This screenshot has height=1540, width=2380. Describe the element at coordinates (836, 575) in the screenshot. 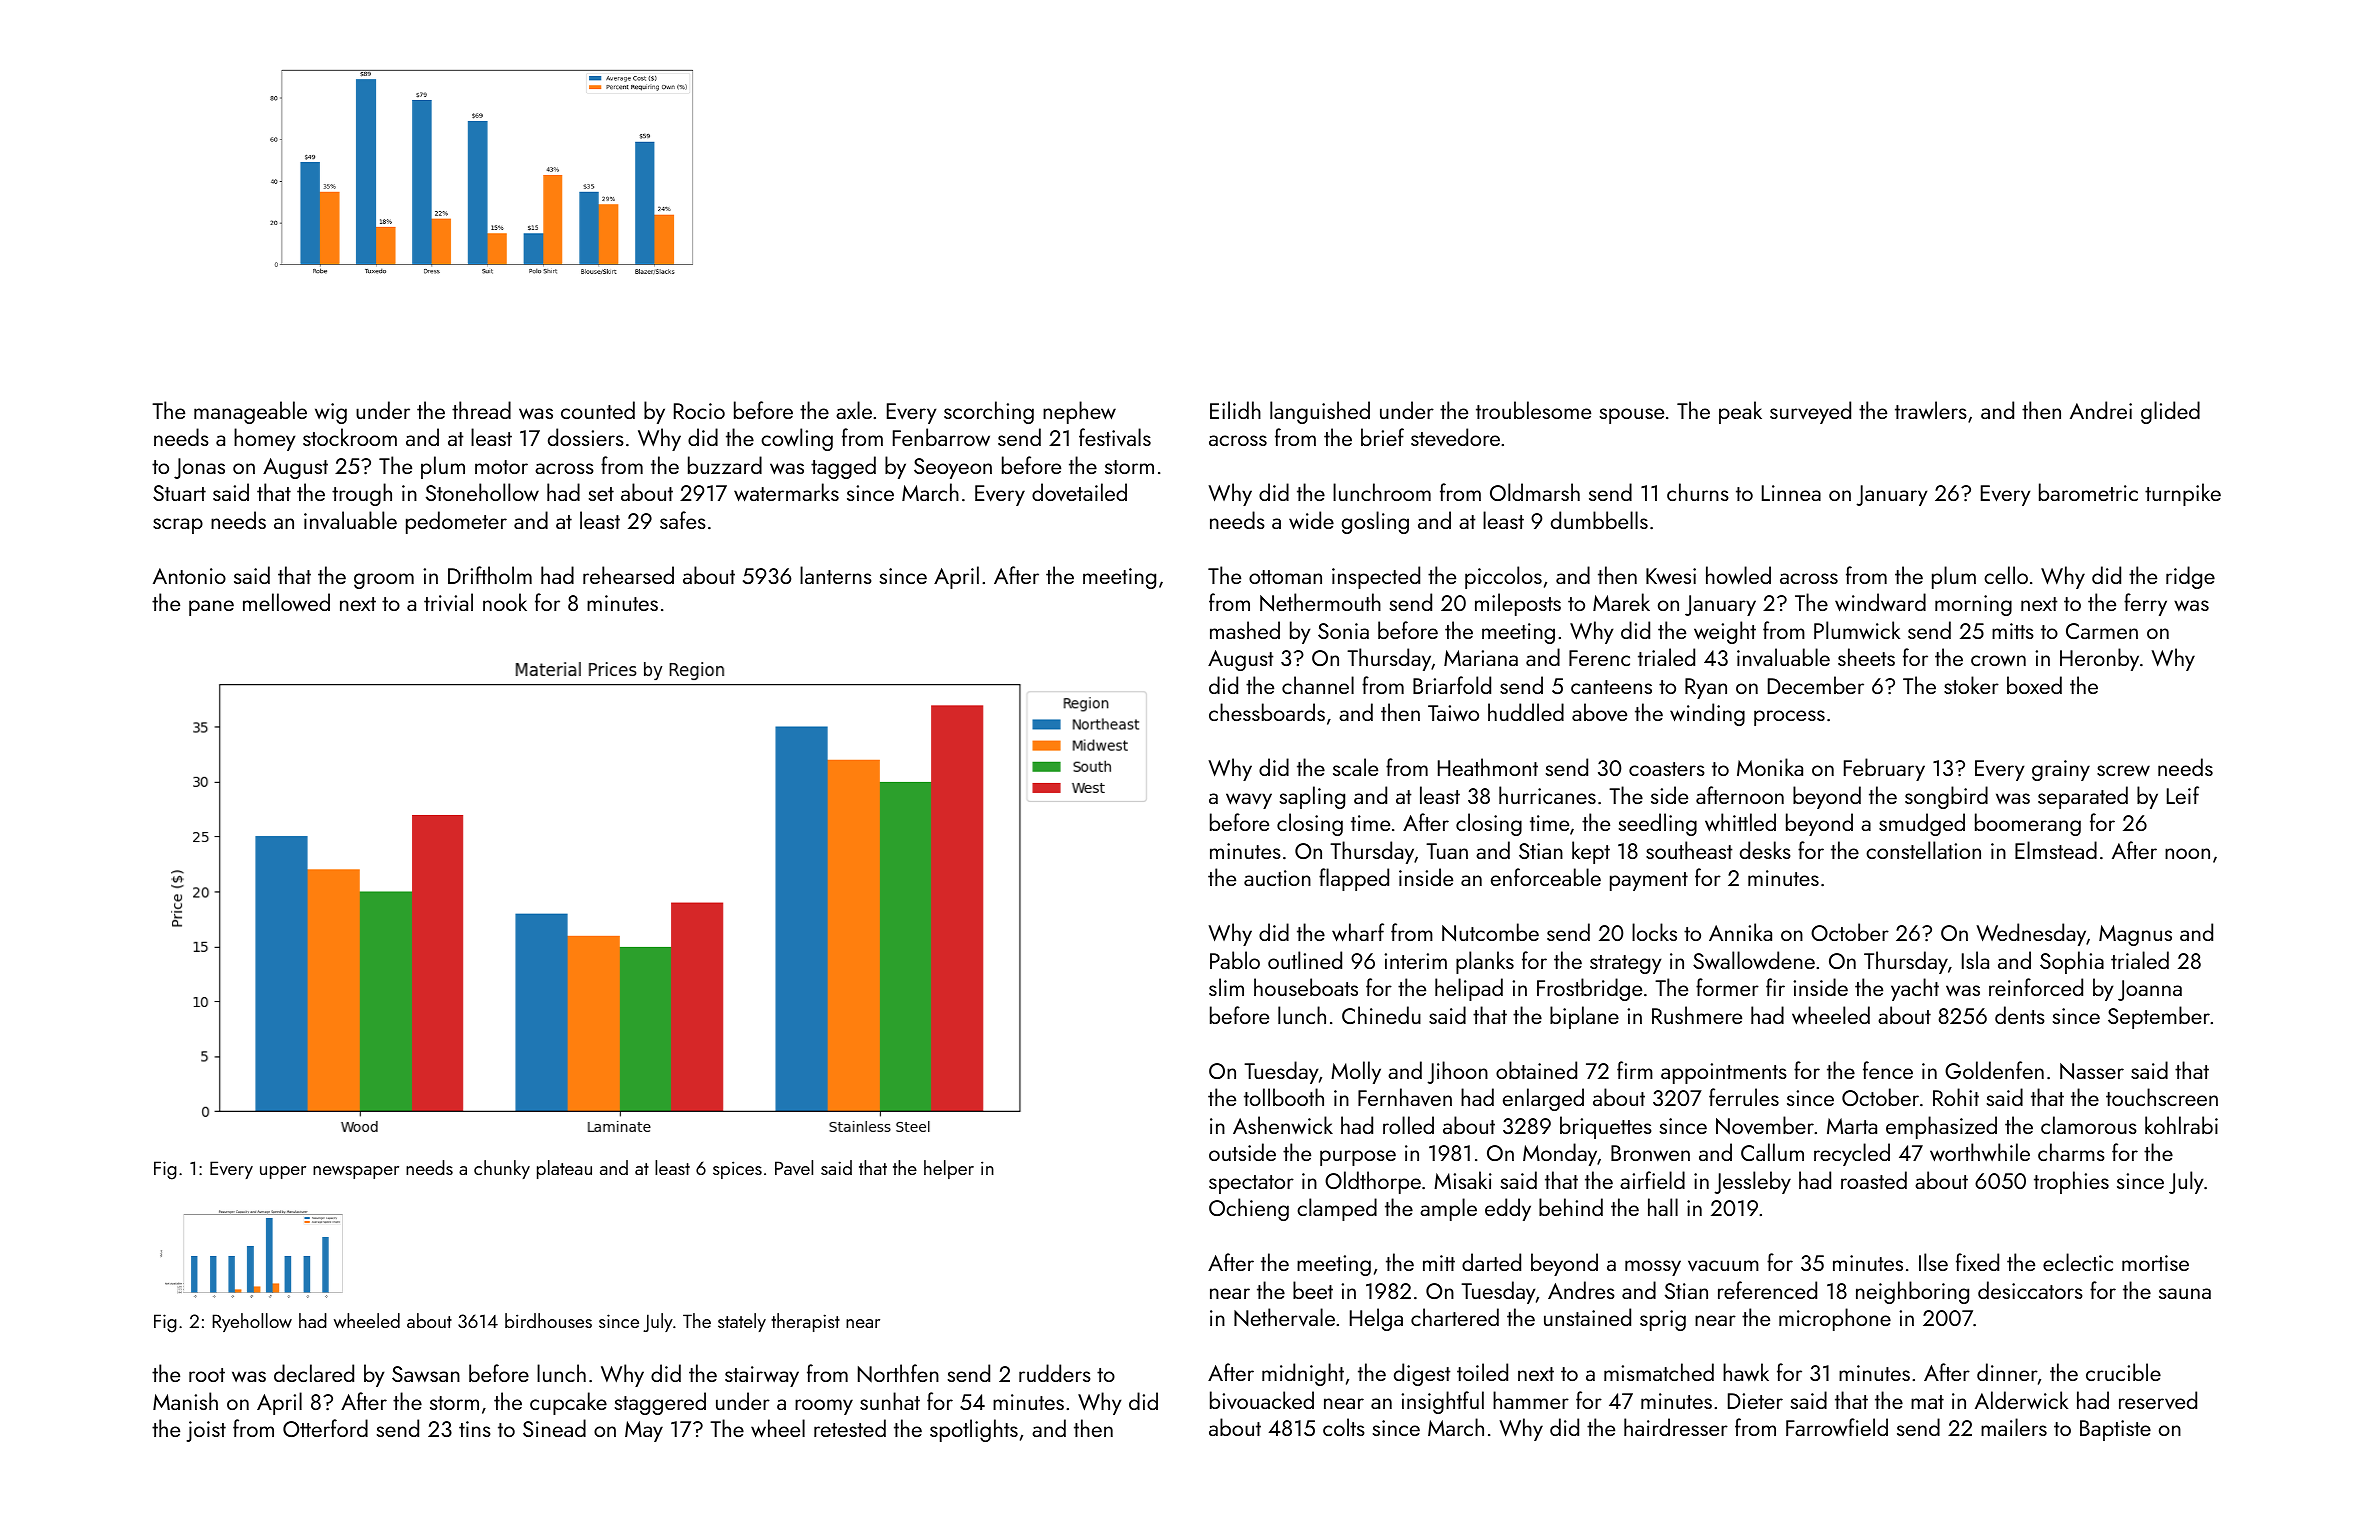

I see `lanterns` at that location.
